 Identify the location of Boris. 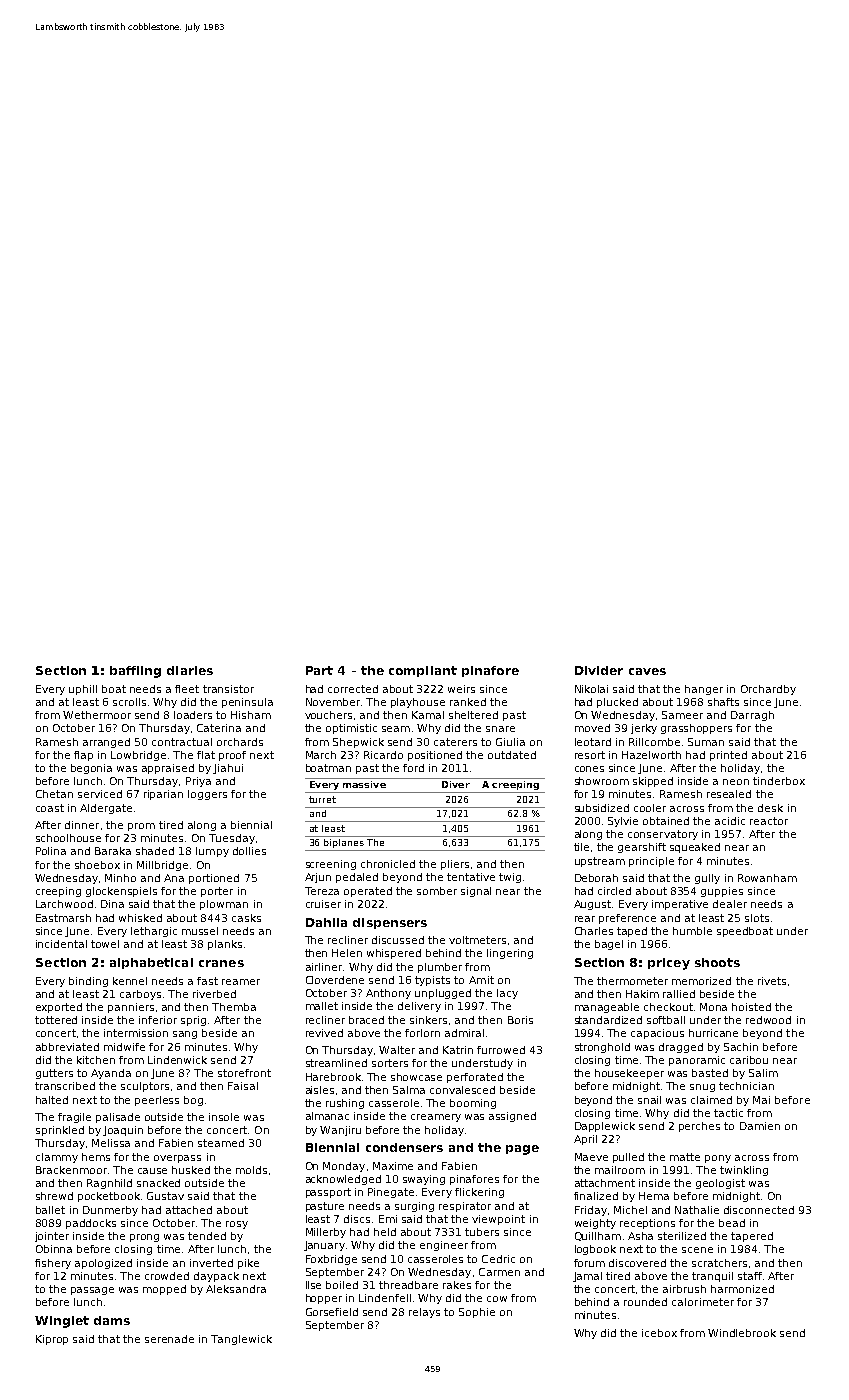
(520, 1020).
